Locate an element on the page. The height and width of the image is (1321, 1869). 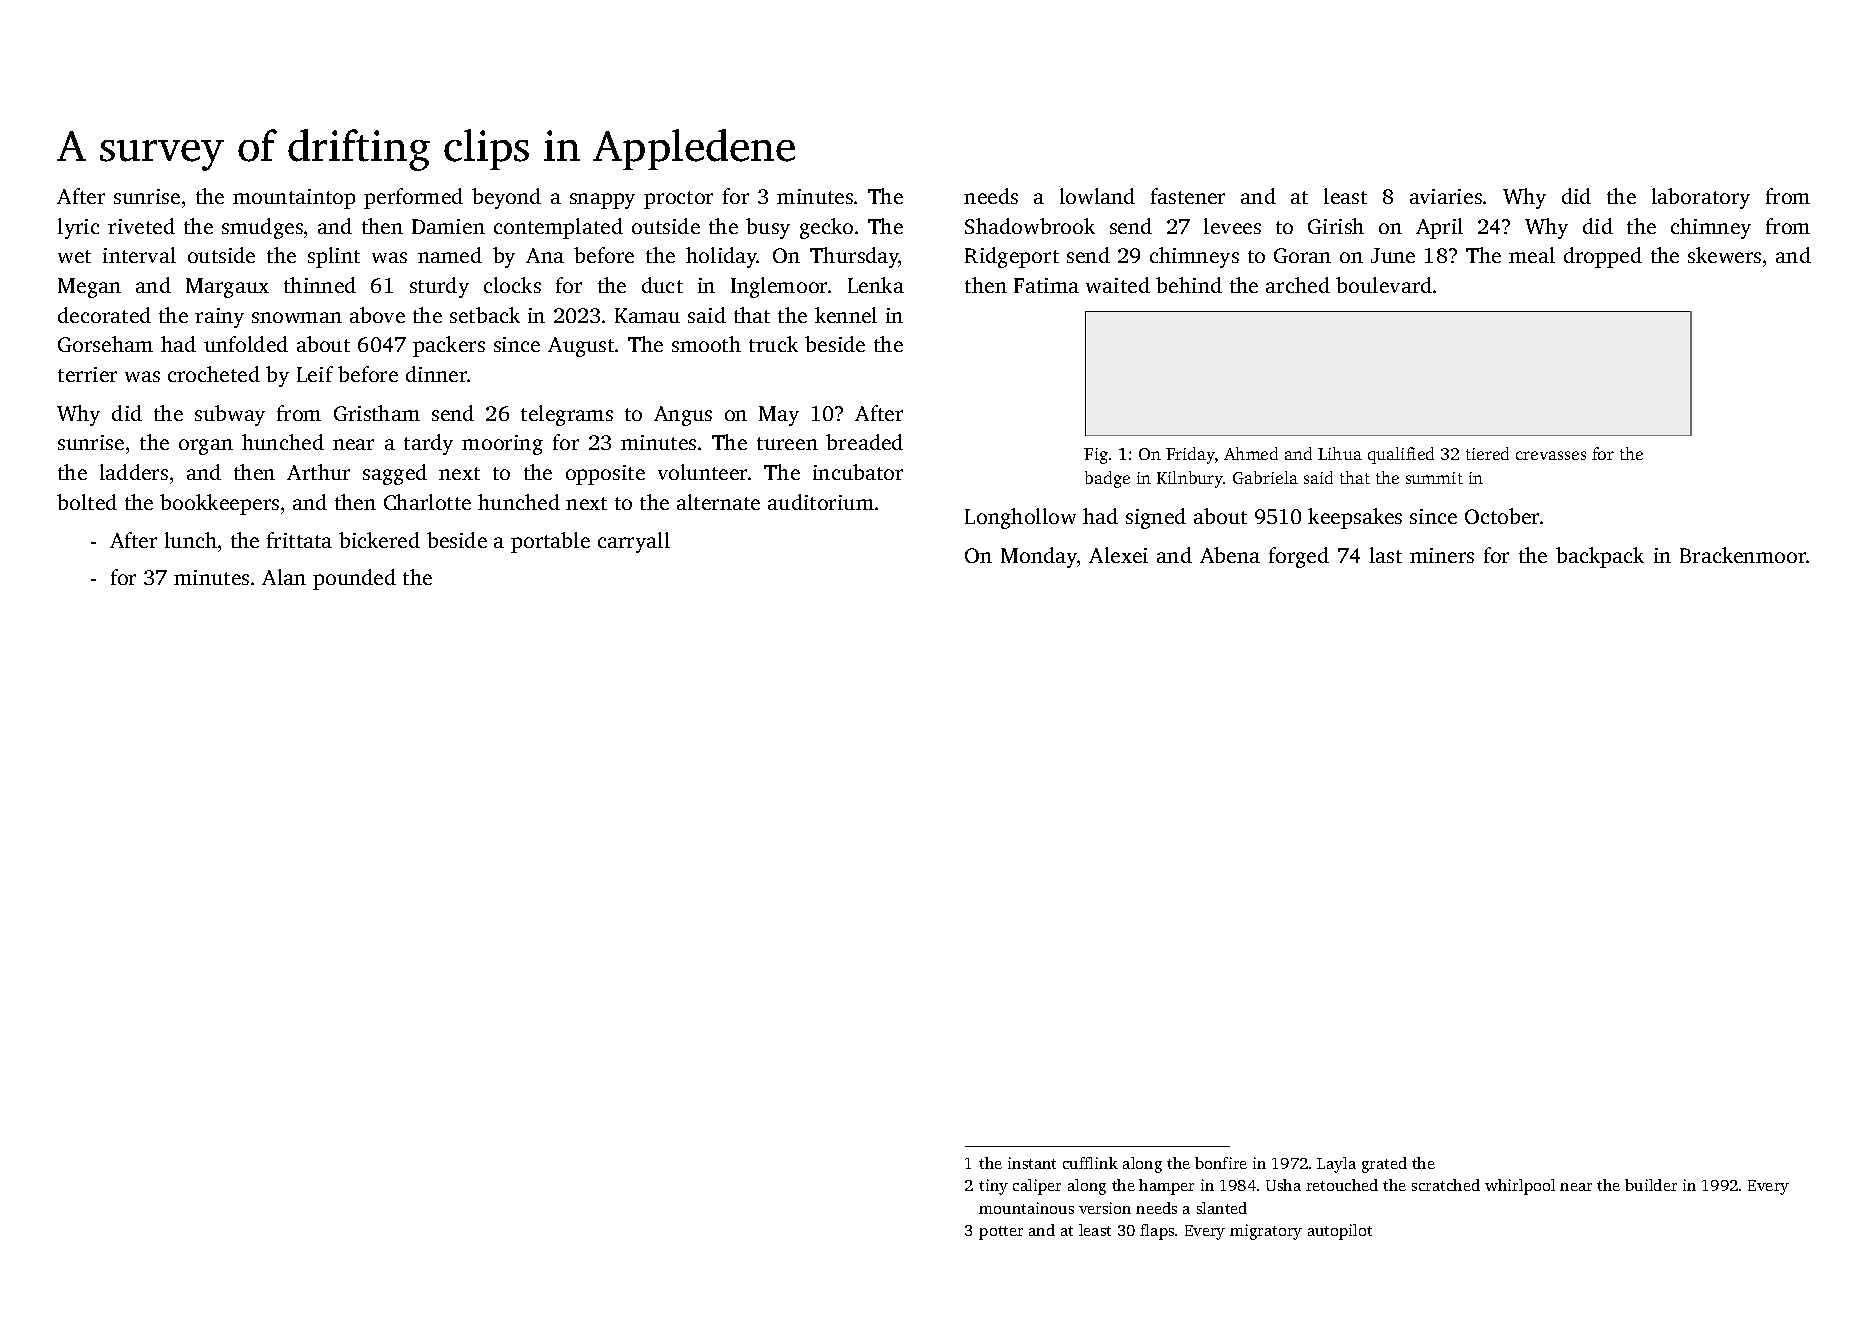
builder is located at coordinates (1651, 1185).
